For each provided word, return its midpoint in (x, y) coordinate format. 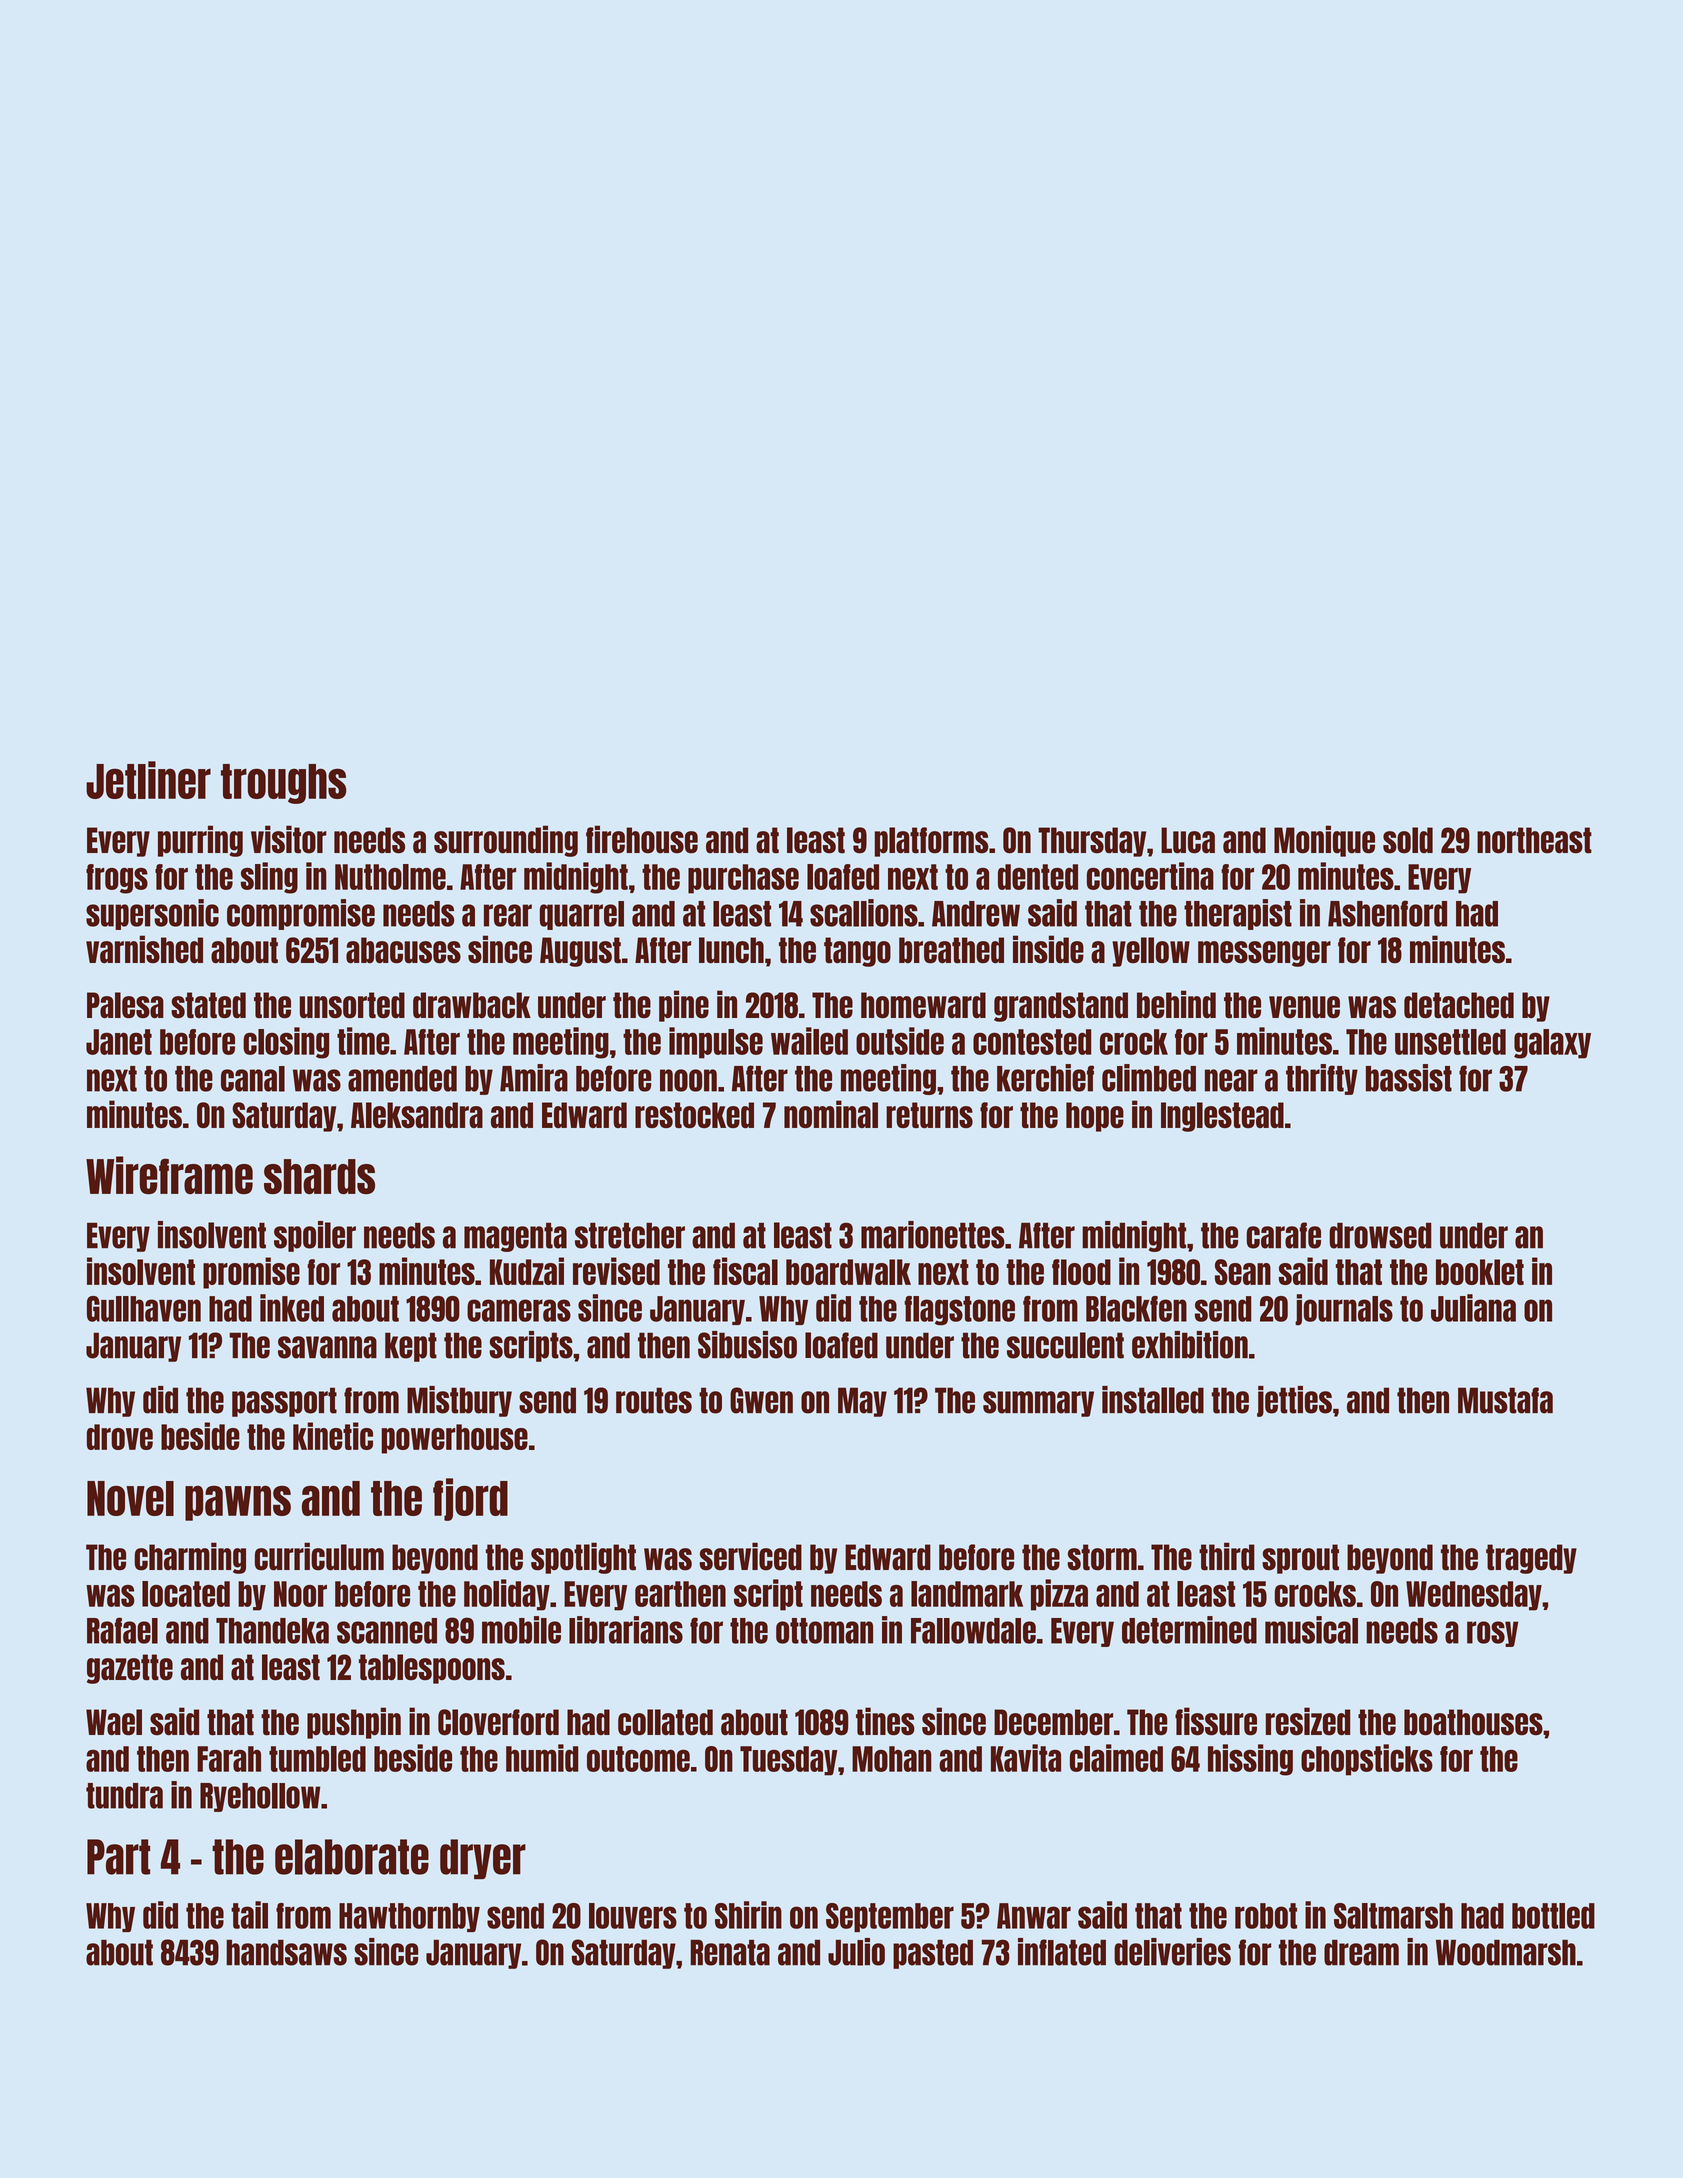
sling (269, 878)
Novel (130, 1498)
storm (1102, 1557)
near (1231, 1080)
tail (249, 1915)
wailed (809, 1041)
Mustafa (1505, 1400)
